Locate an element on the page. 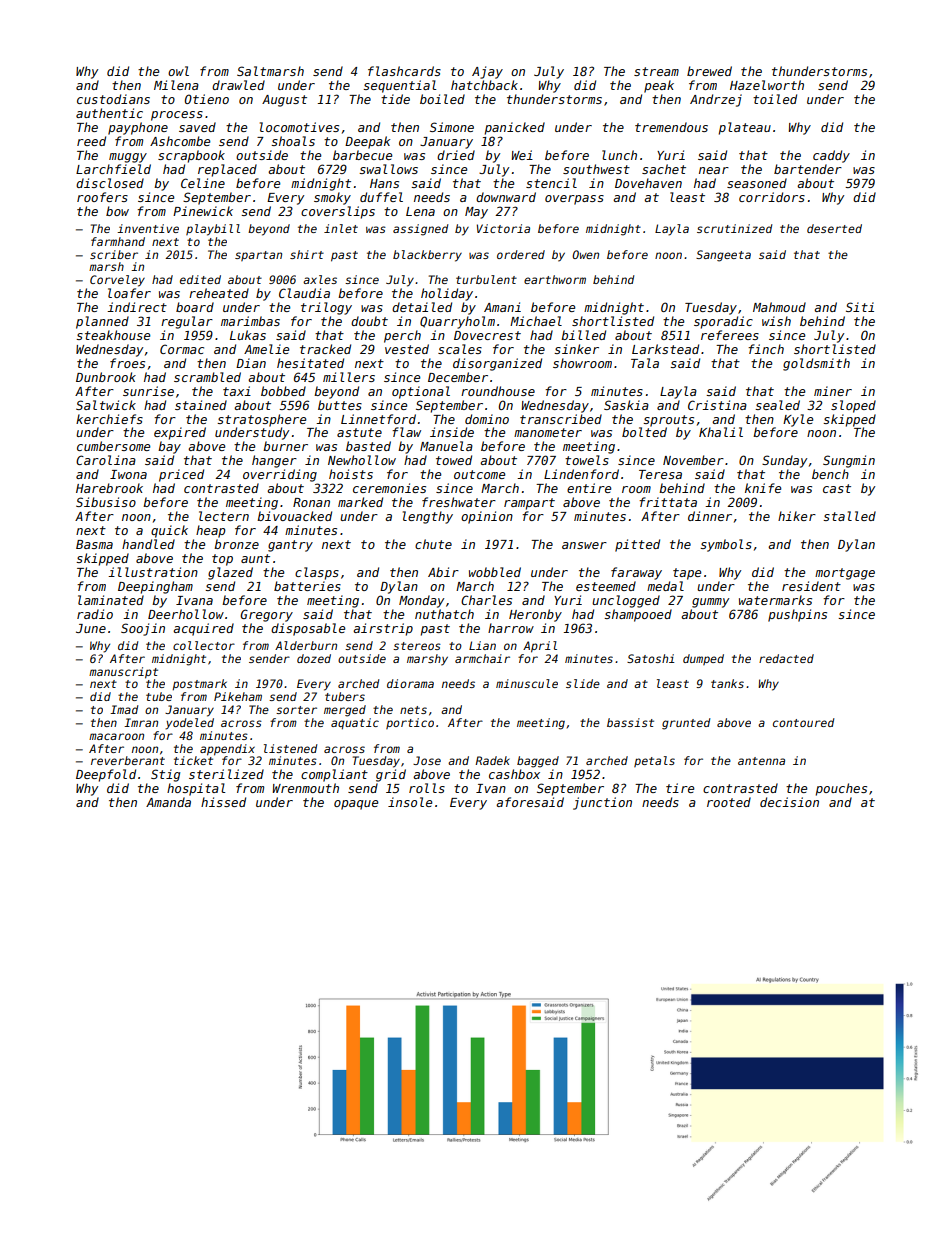  Otieno is located at coordinates (207, 99).
